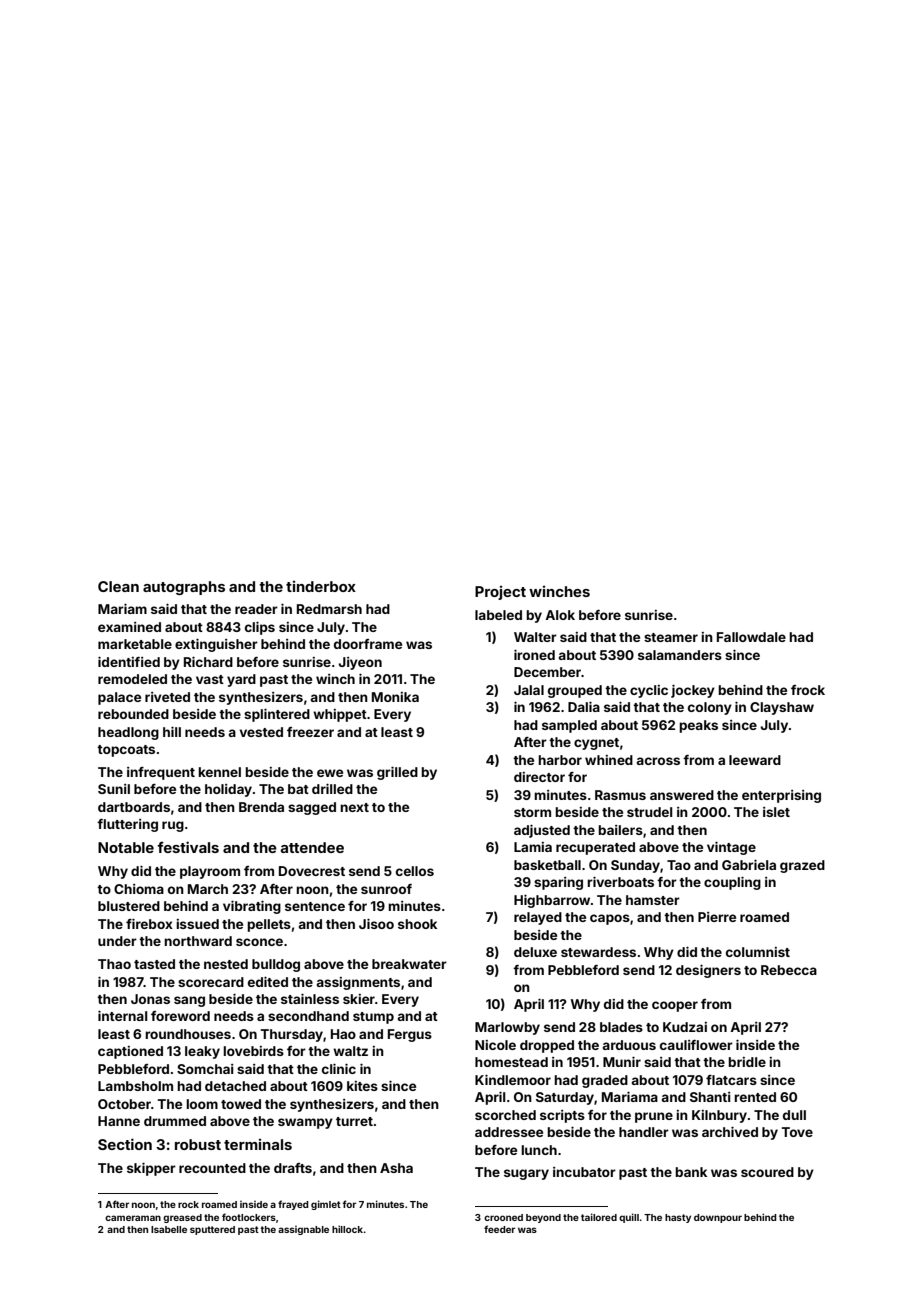 The width and height of the screenshot is (924, 1314). What do you see at coordinates (499, 1229) in the screenshot?
I see `feeder` at bounding box center [499, 1229].
